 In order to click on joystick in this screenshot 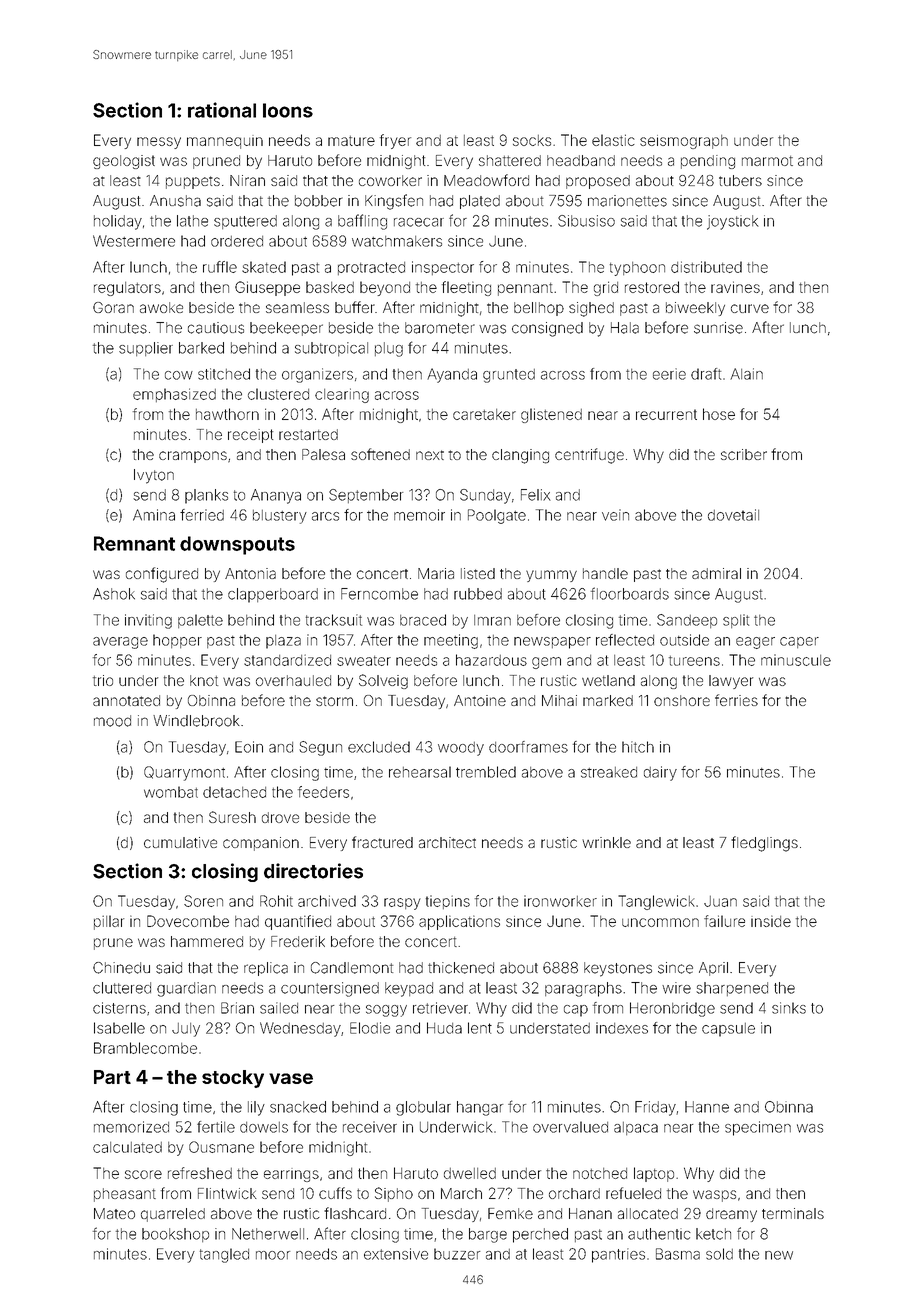, I will do `click(733, 222)`.
